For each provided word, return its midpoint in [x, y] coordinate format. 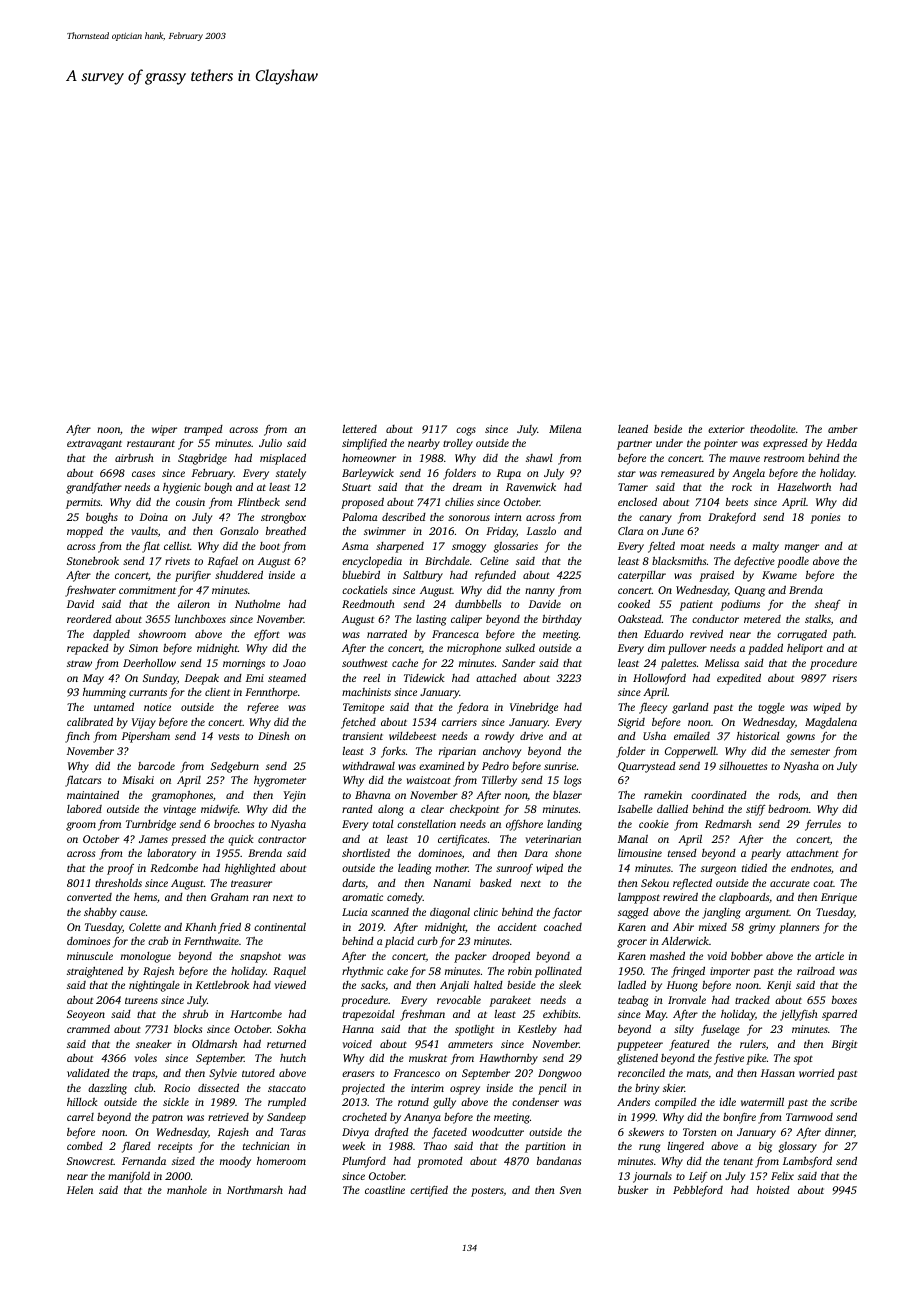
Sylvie [223, 1074]
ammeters [470, 1044]
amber [843, 429]
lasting [431, 620]
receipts [175, 1147]
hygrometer [280, 781]
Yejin [294, 796]
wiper [164, 430]
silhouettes [743, 766]
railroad [816, 971]
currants [148, 692]
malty [766, 547]
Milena [565, 429]
